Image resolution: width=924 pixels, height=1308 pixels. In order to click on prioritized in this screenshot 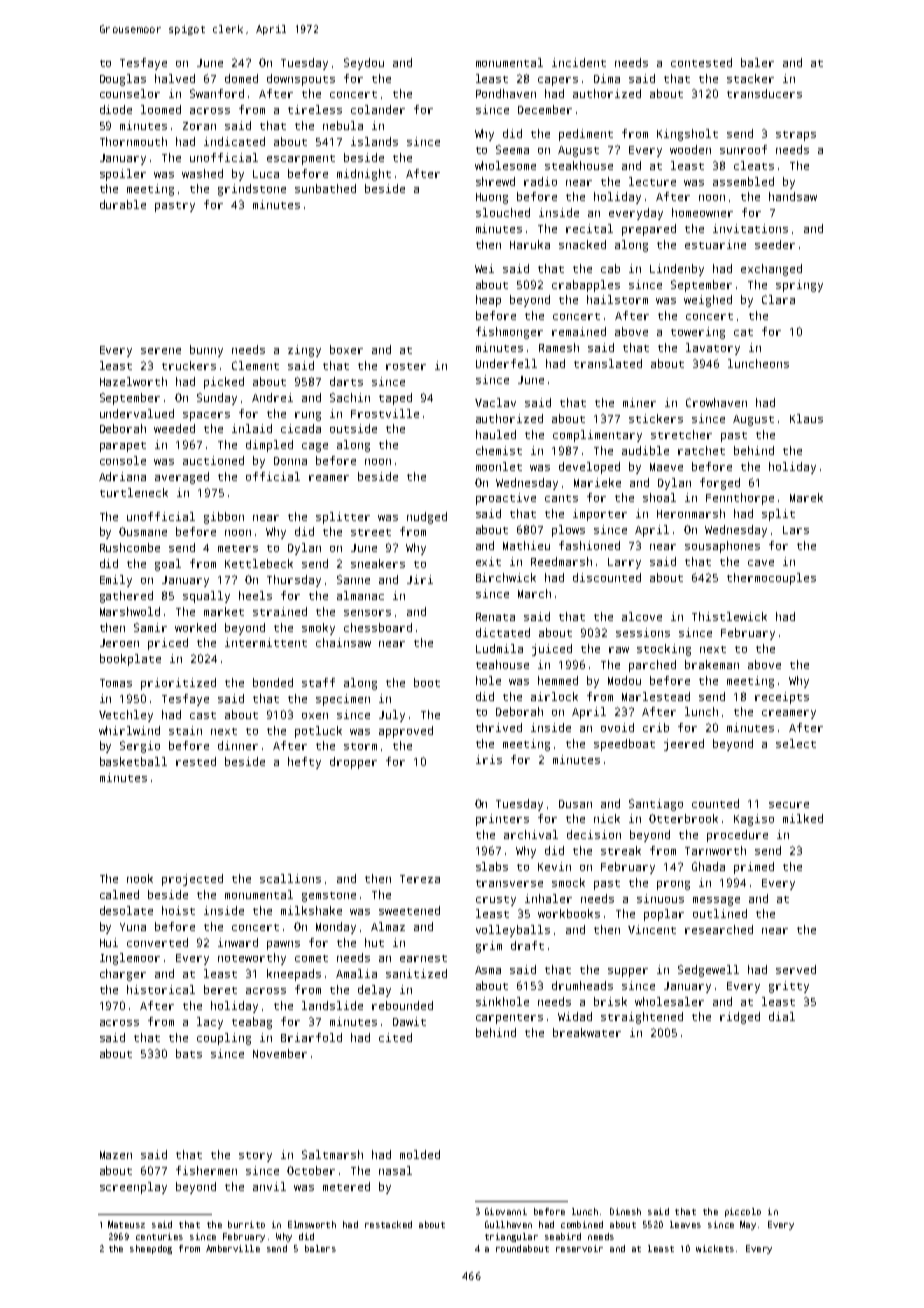, I will do `click(178, 684)`.
